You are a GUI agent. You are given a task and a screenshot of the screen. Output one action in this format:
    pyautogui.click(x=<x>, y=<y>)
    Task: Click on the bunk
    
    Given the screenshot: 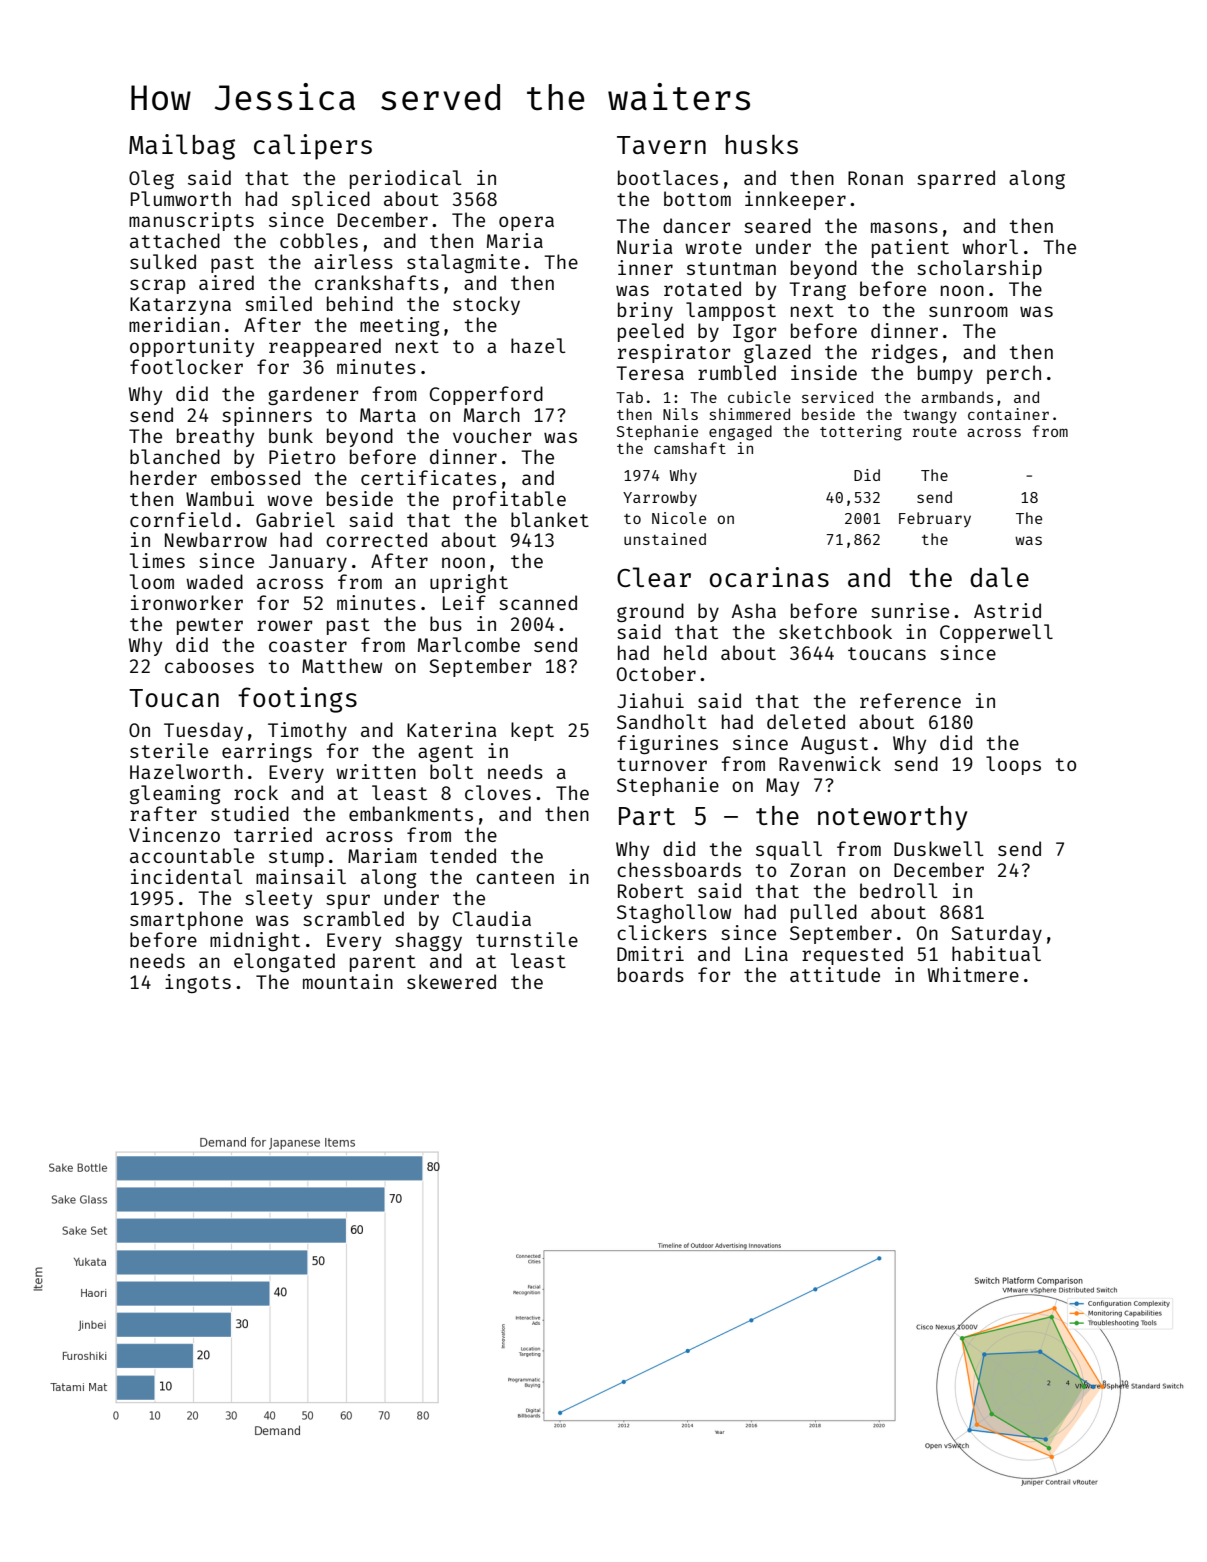 What is the action you would take?
    pyautogui.click(x=291, y=435)
